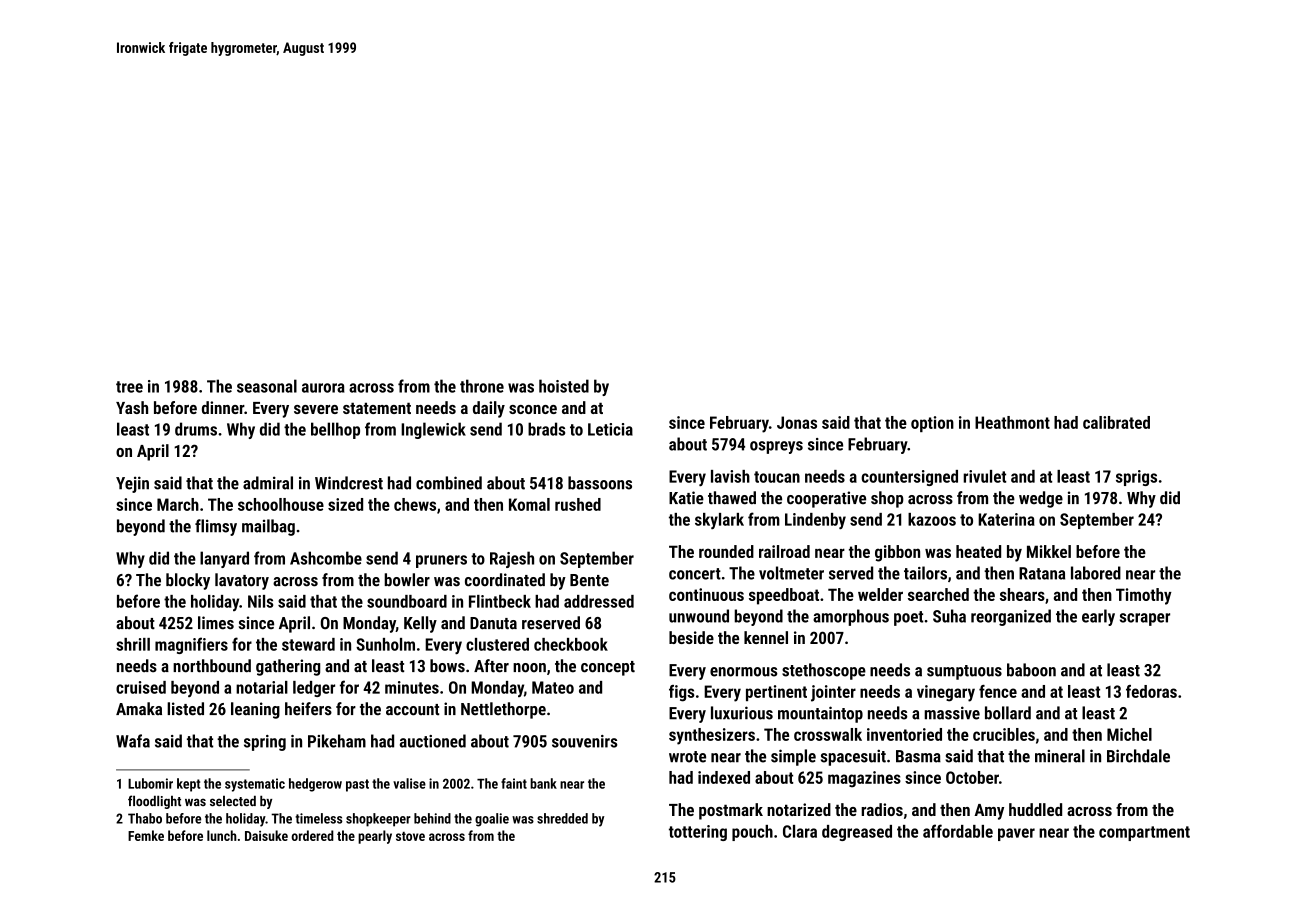 This screenshot has width=1308, height=924. Describe the element at coordinates (145, 818) in the screenshot. I see `Thabo` at that location.
